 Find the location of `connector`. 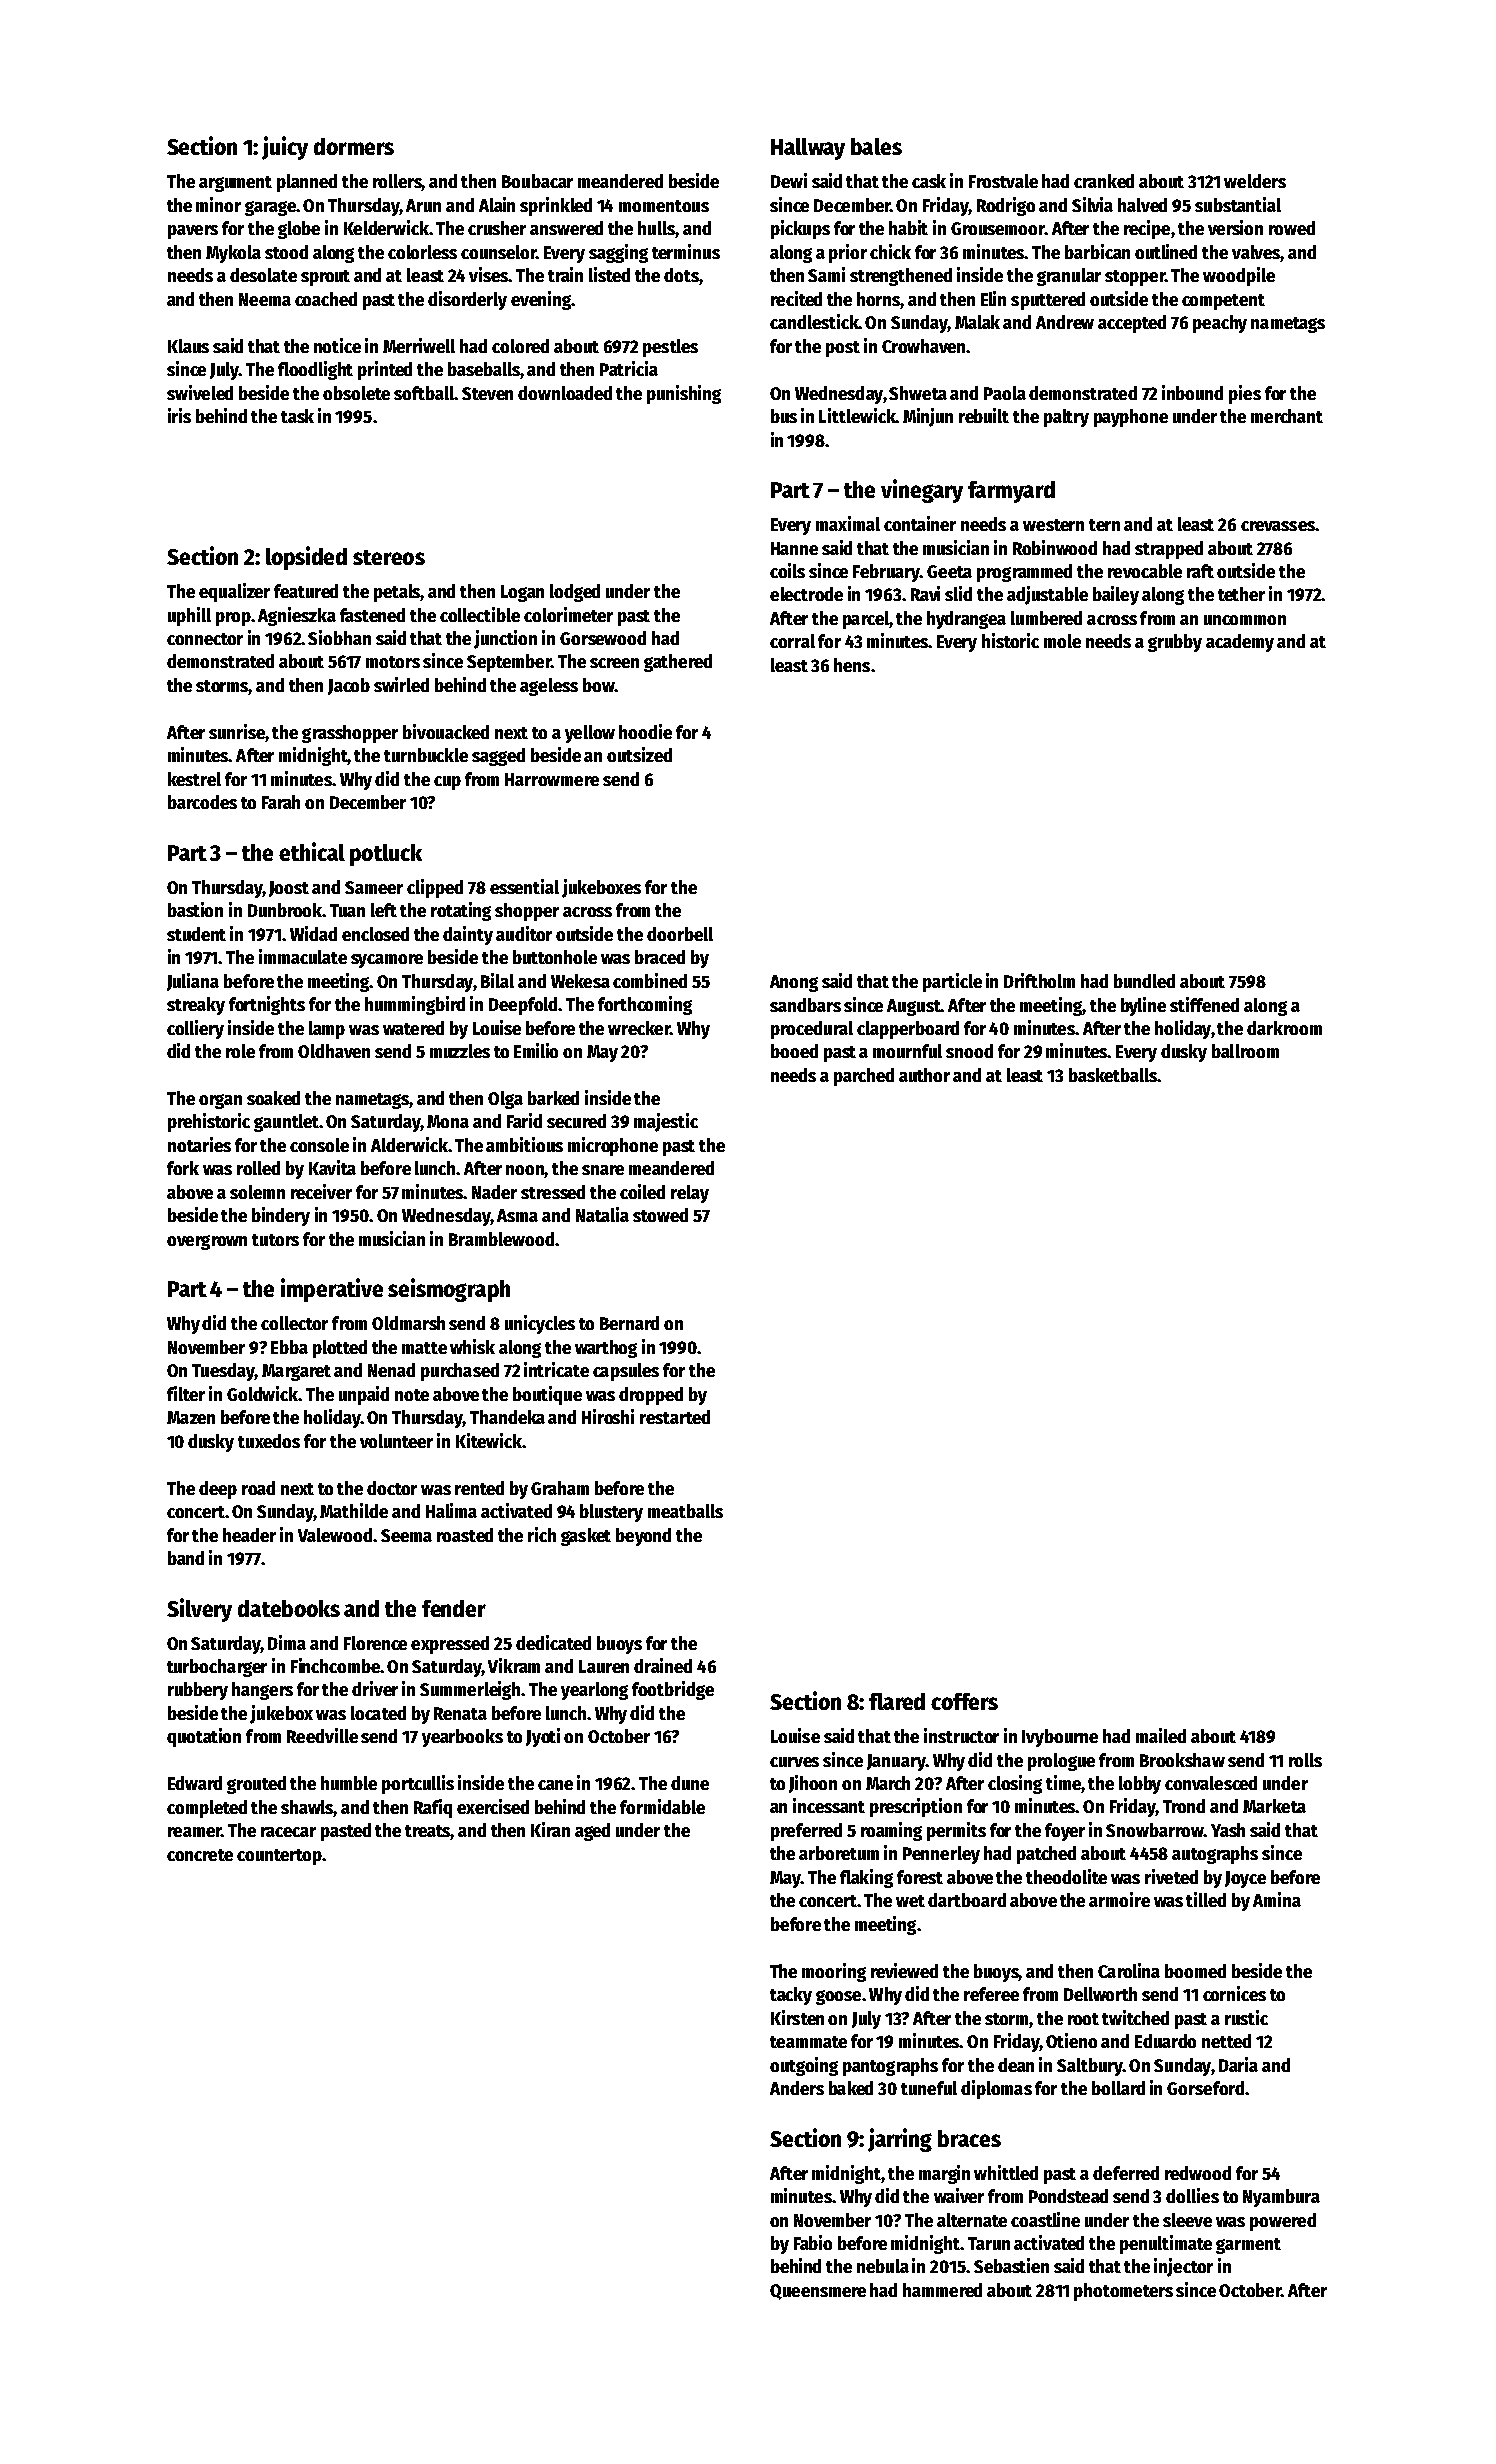

connector is located at coordinates (205, 639).
